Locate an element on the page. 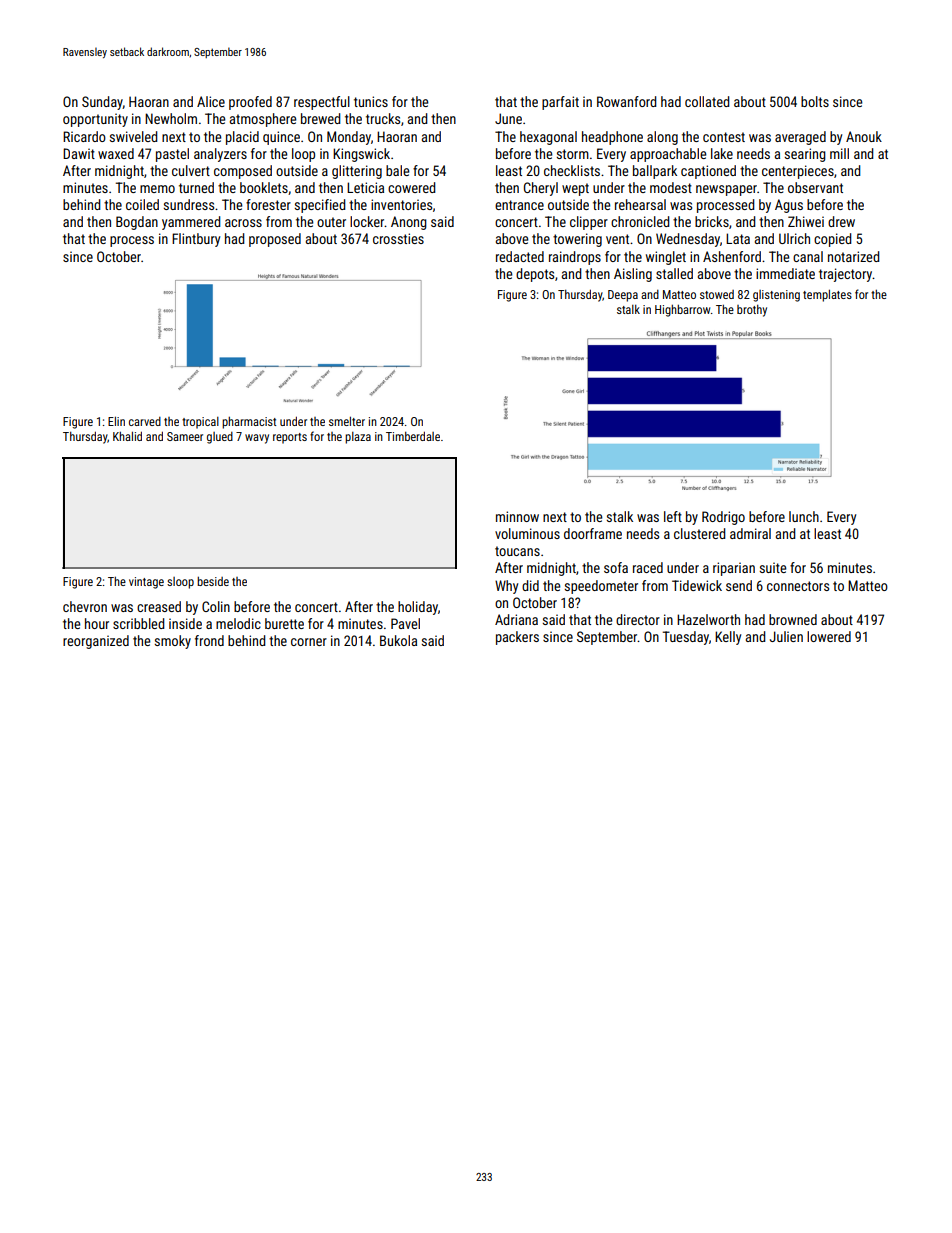 This image has height=1233, width=952. Flintbury is located at coordinates (196, 240).
